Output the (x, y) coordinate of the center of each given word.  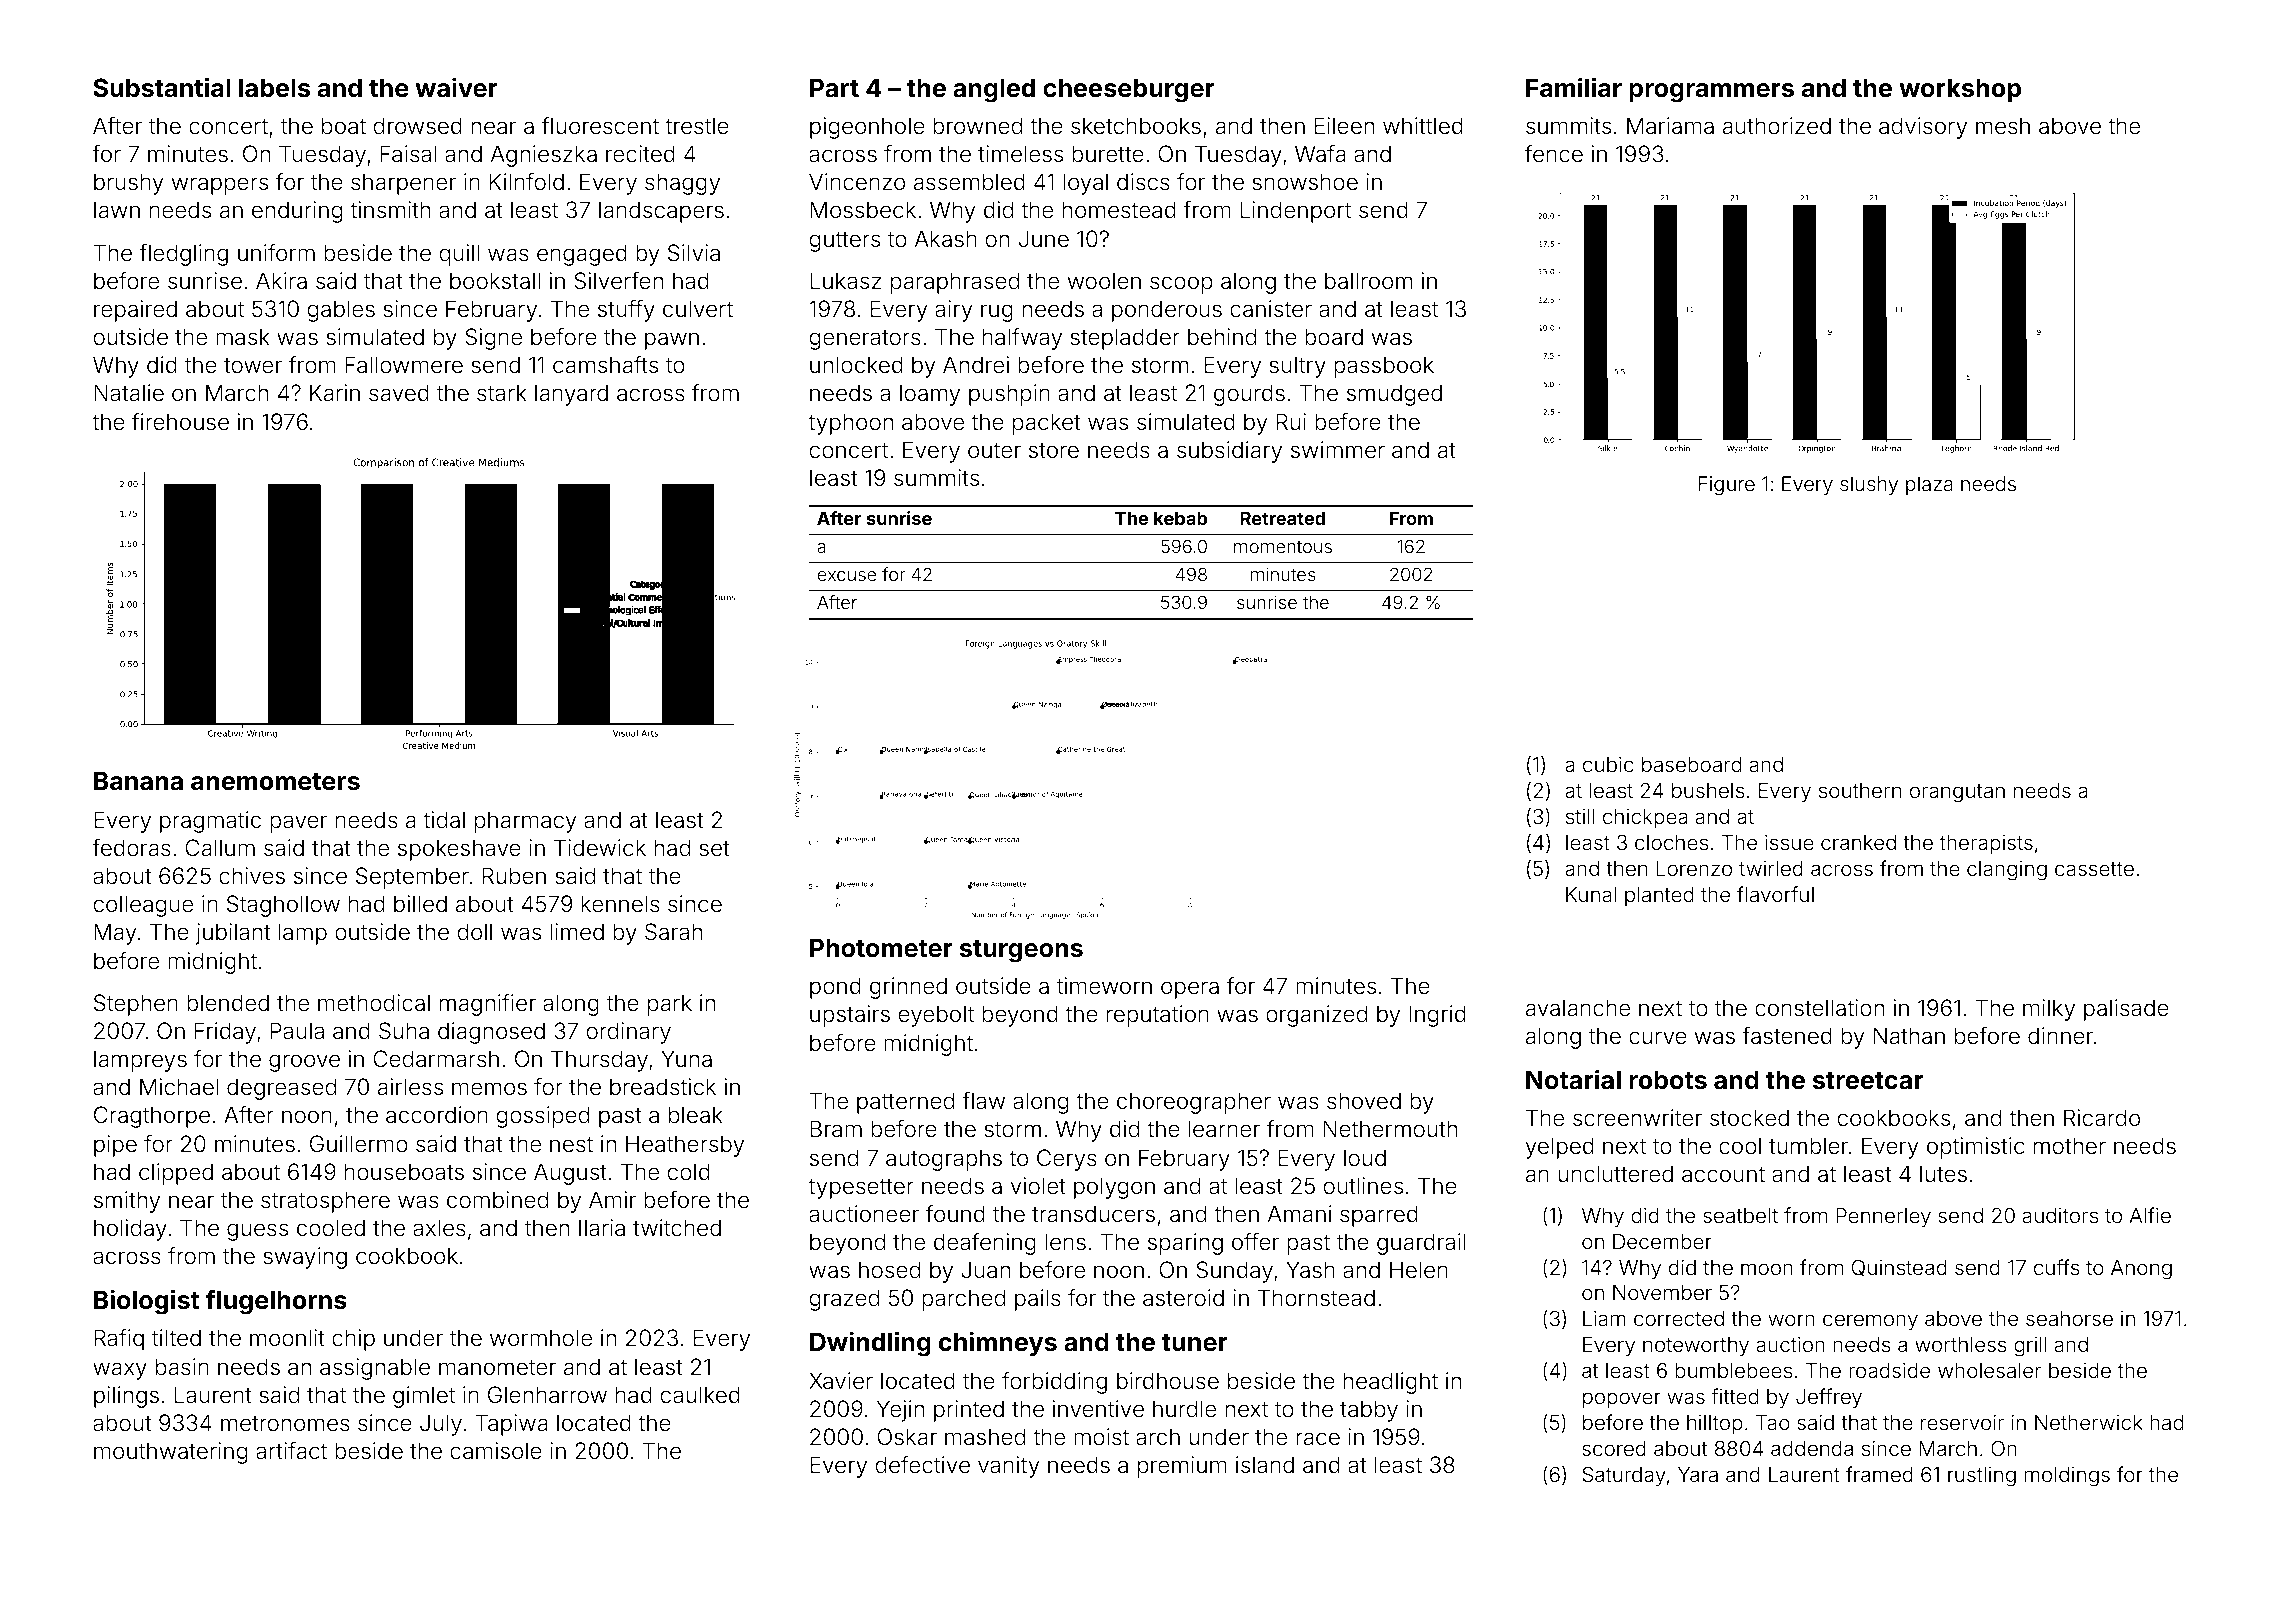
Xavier (841, 1381)
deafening (985, 1244)
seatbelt (1740, 1215)
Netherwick (2089, 1422)
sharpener (403, 184)
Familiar (1574, 87)
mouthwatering (170, 1453)
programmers (1711, 93)
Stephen (136, 1005)
